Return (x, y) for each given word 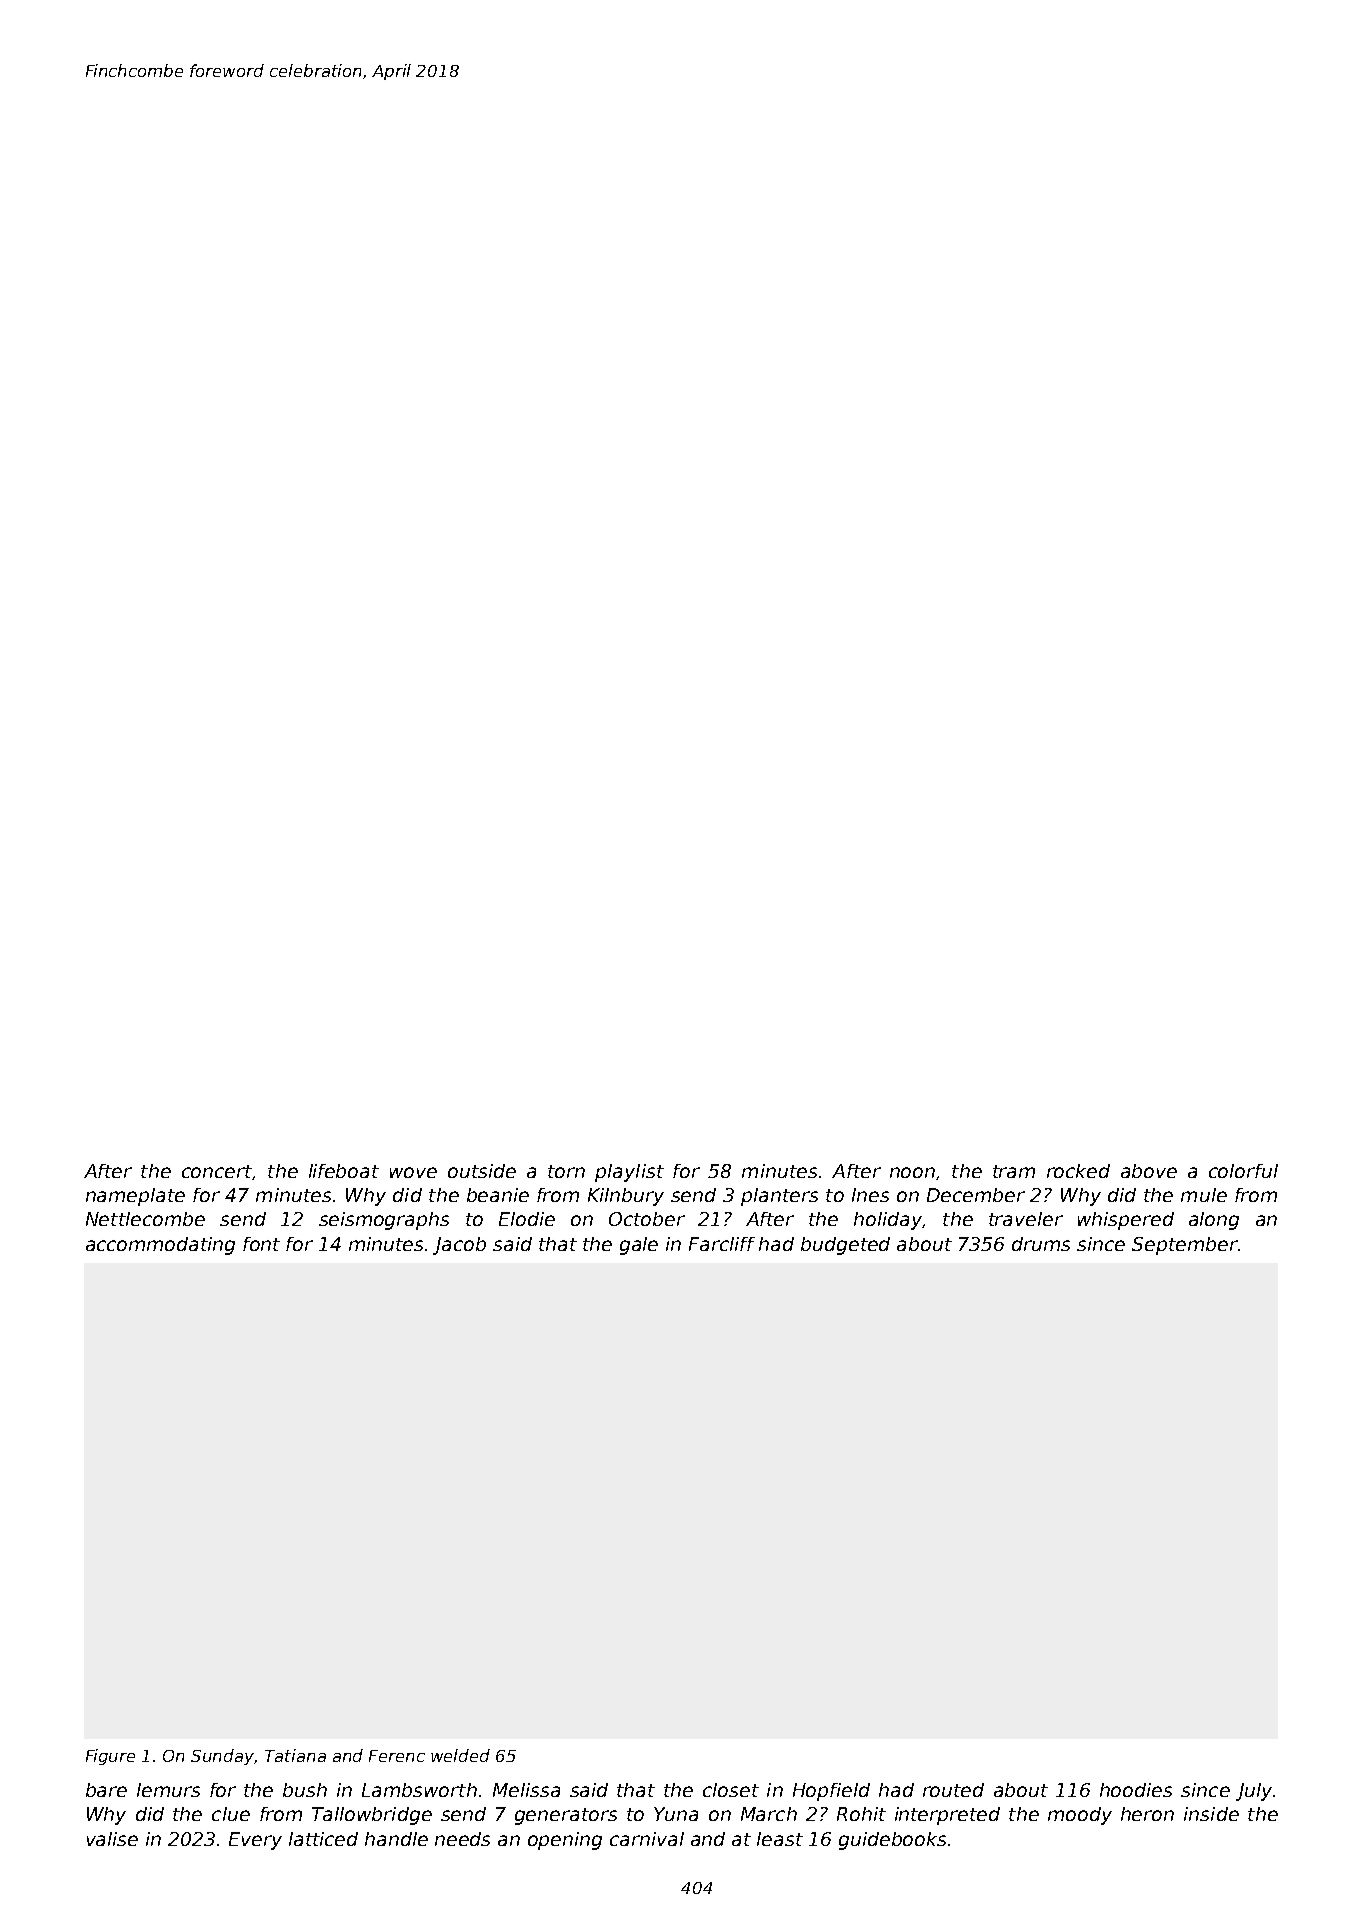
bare (106, 1790)
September (1185, 1246)
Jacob (459, 1246)
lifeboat (344, 1171)
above (1149, 1171)
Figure (110, 1757)
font (261, 1244)
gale (639, 1246)
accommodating (160, 1246)
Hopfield (831, 1792)
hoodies (1136, 1790)
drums (1041, 1244)
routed (953, 1790)
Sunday (222, 1757)
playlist (629, 1173)
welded (460, 1755)
